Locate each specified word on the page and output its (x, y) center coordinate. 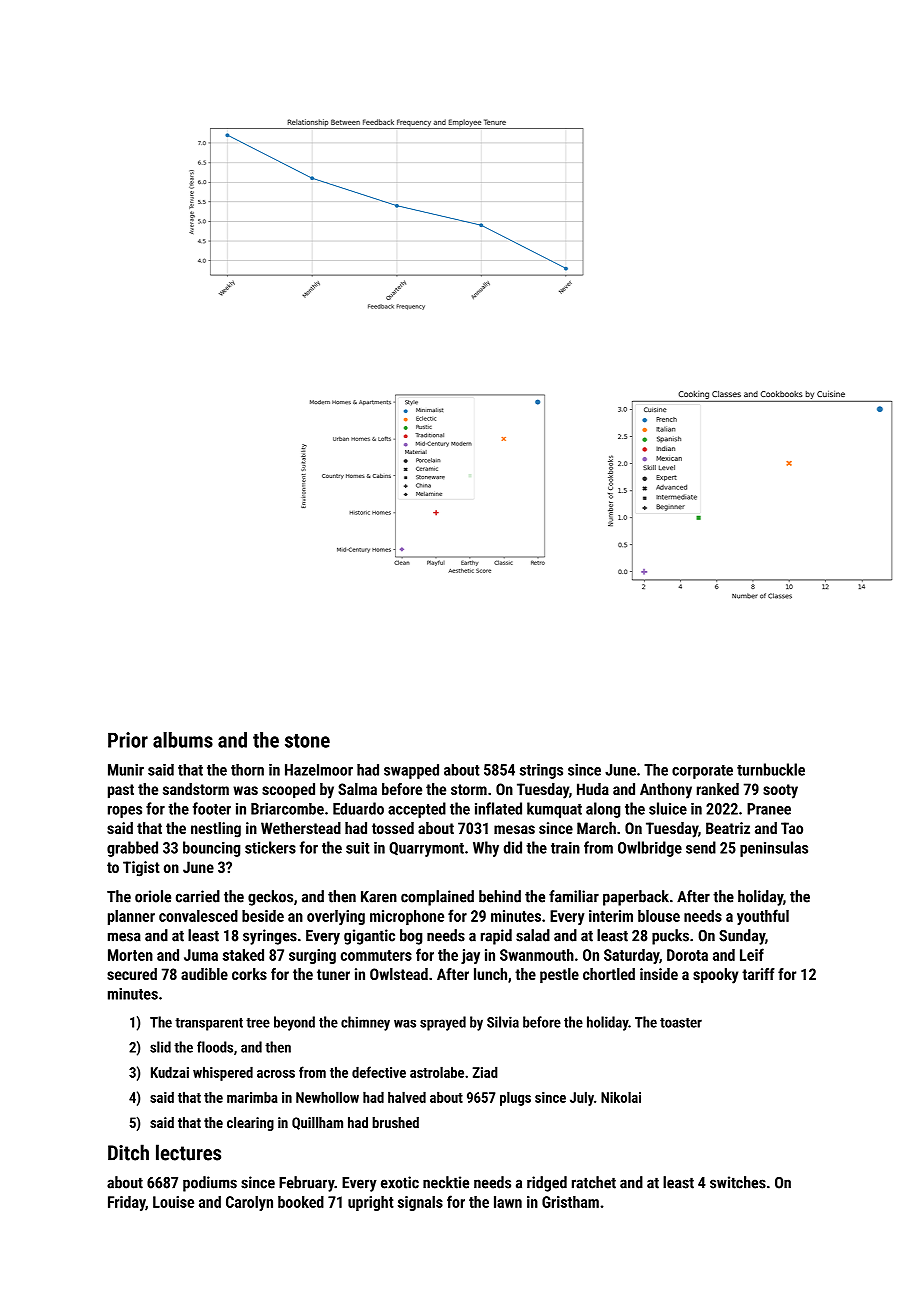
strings (541, 771)
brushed (395, 1122)
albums (183, 740)
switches (738, 1182)
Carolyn (249, 1203)
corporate (702, 772)
